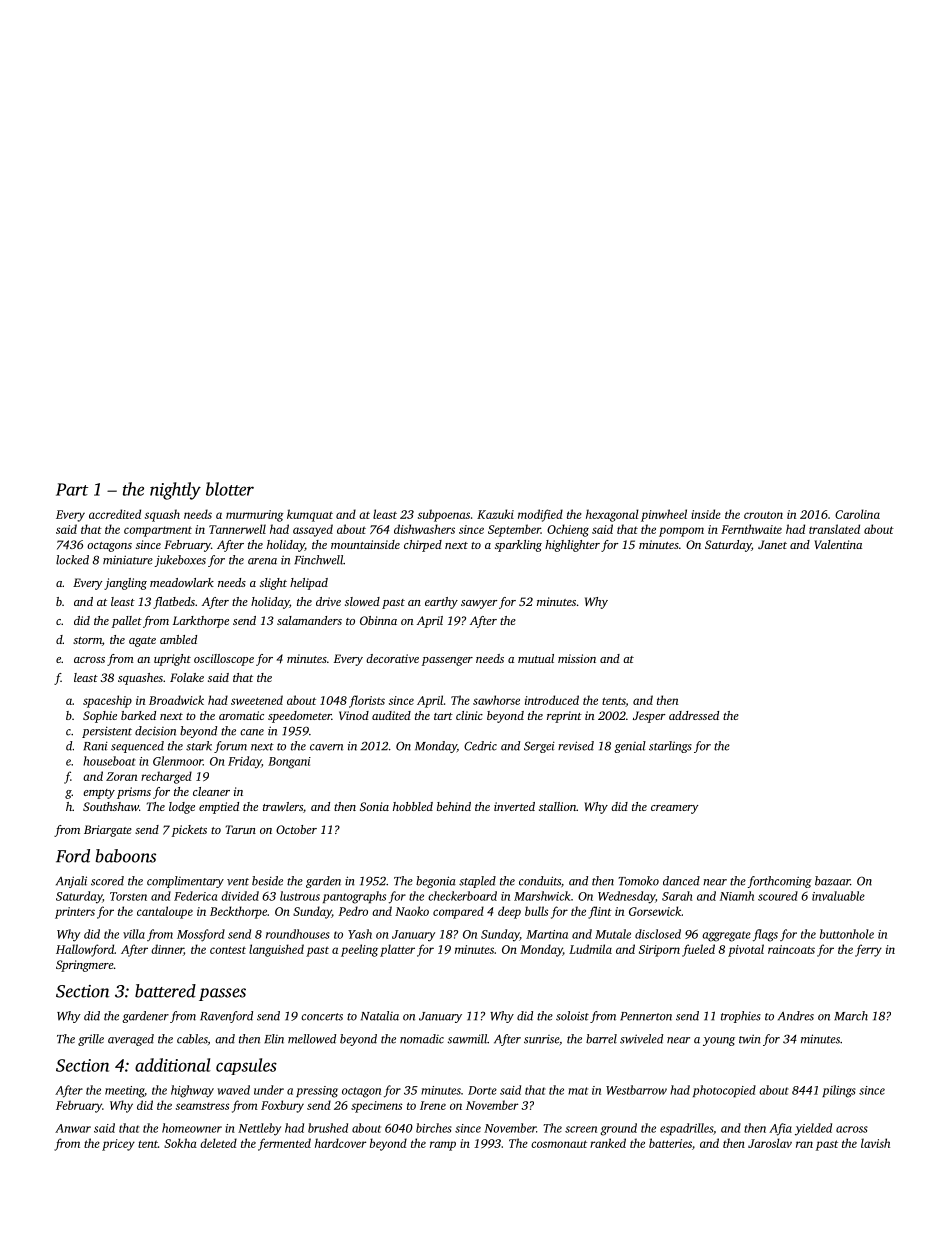 The width and height of the page is (952, 1233). I want to click on Janet, so click(772, 544).
